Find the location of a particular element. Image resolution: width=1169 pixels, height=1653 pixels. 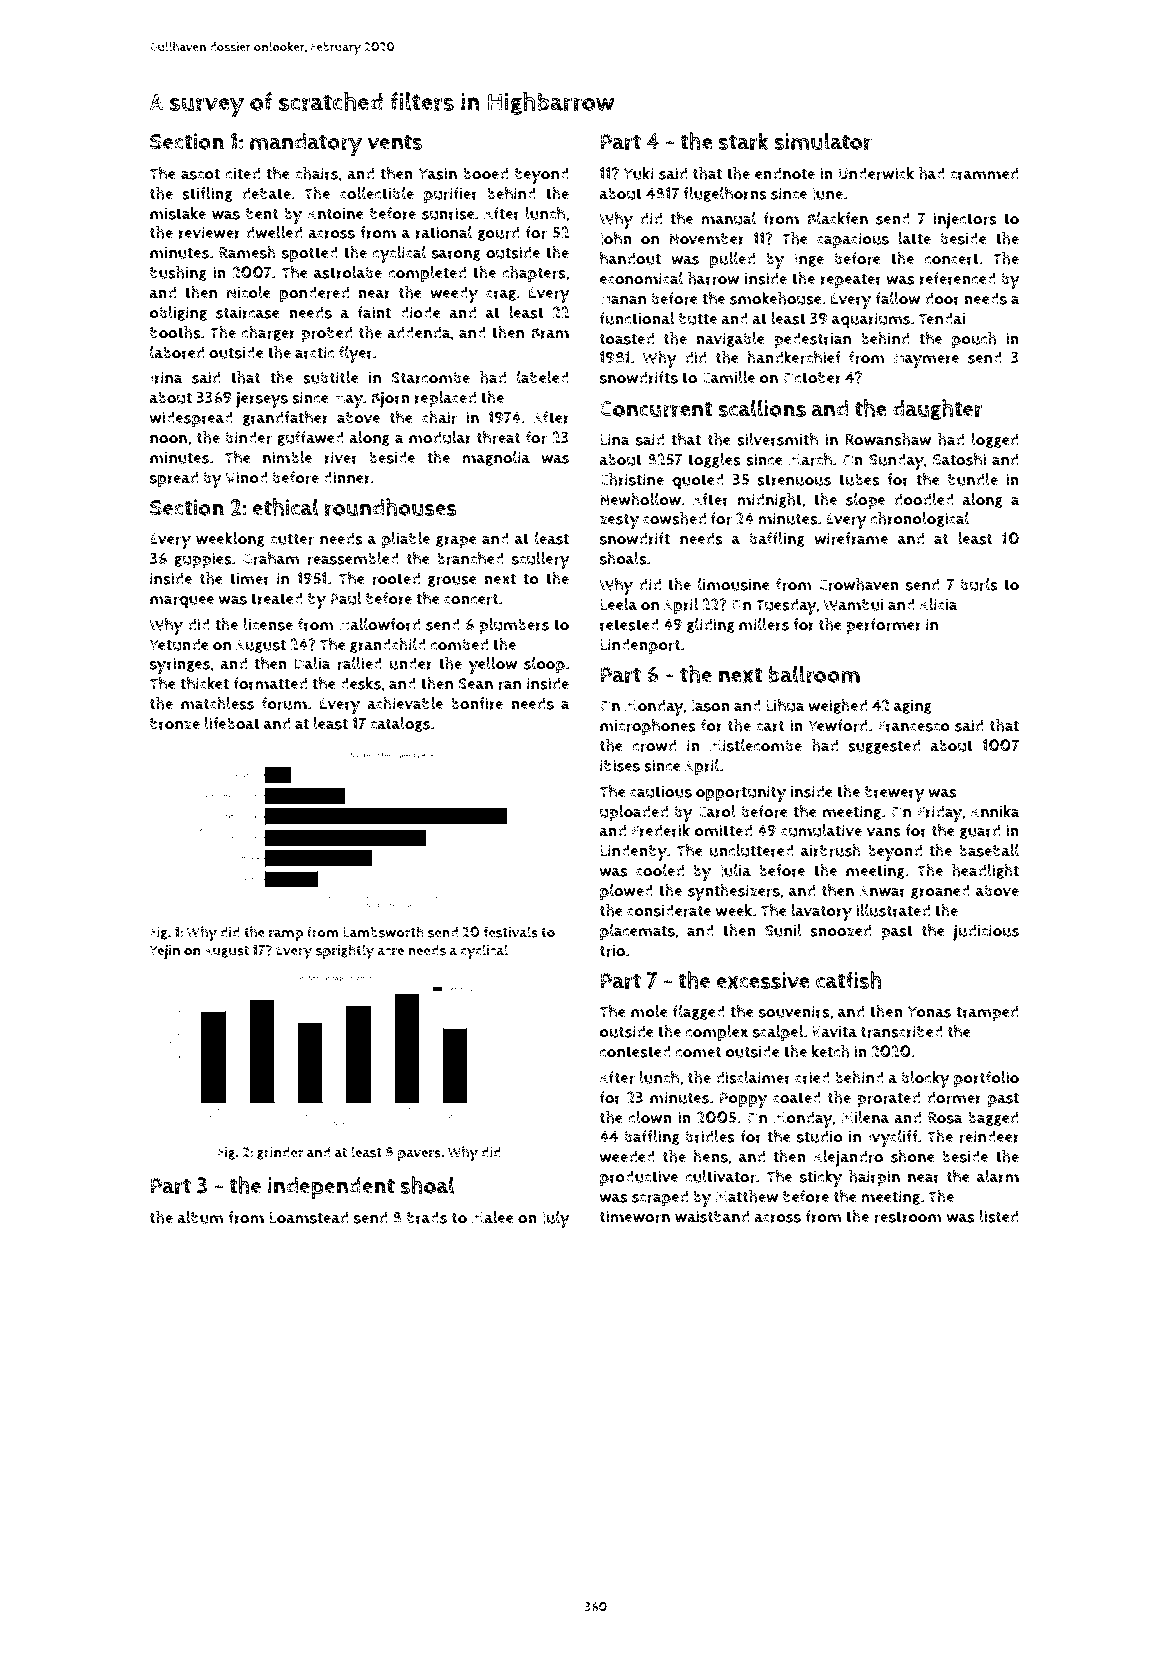

trio is located at coordinates (612, 950).
